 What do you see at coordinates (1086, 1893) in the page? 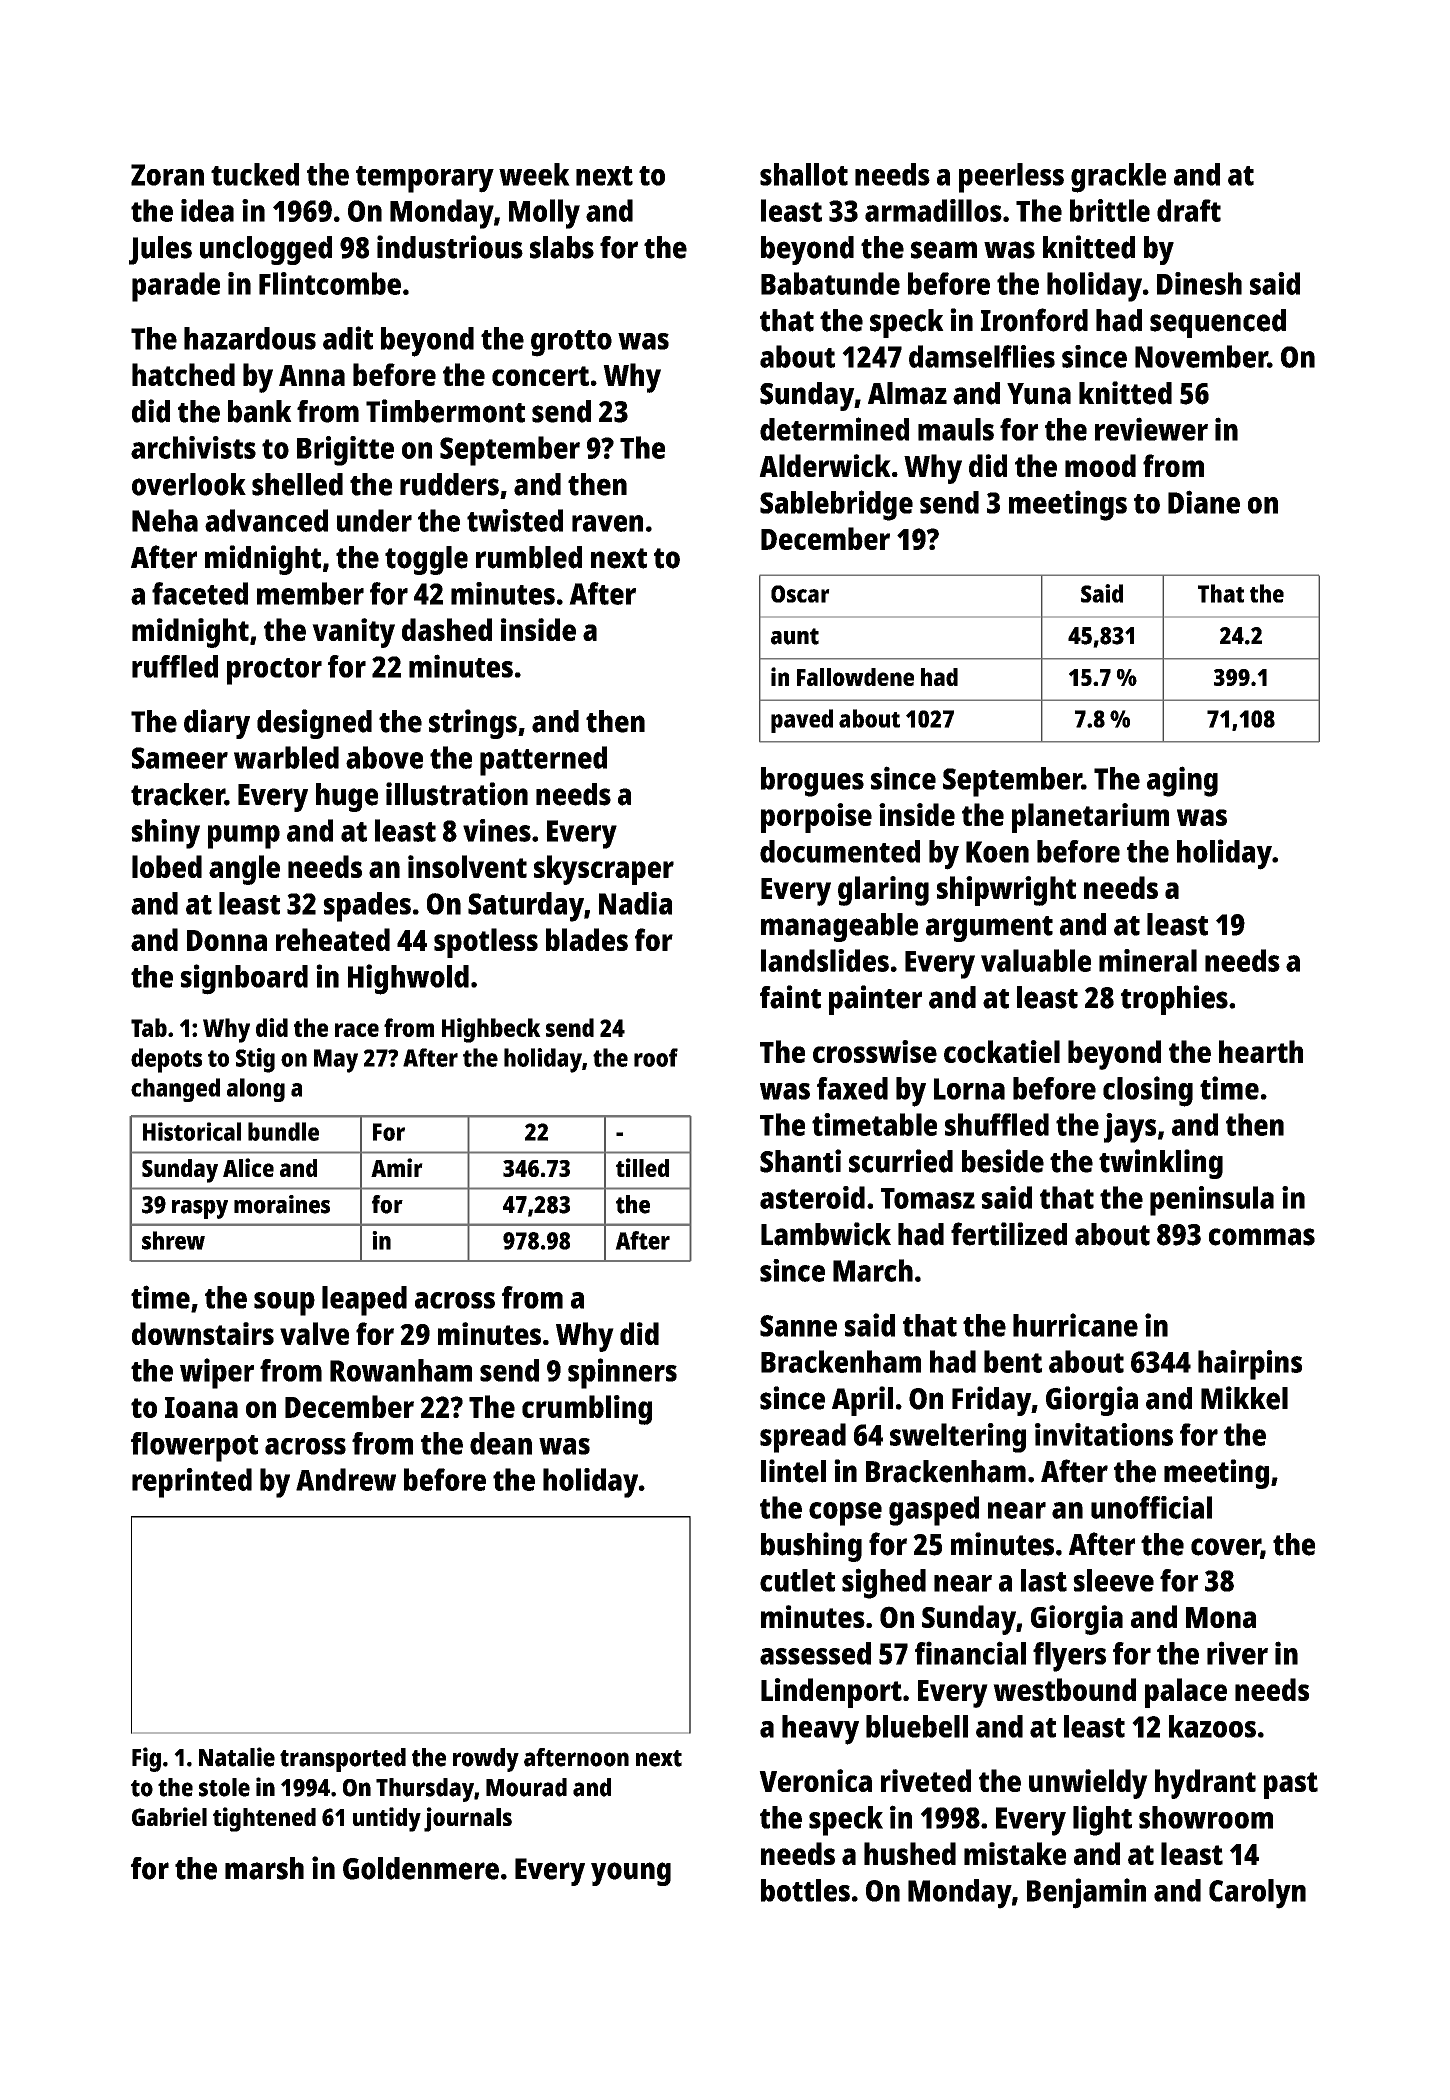
I see `Benjamin` at bounding box center [1086, 1893].
